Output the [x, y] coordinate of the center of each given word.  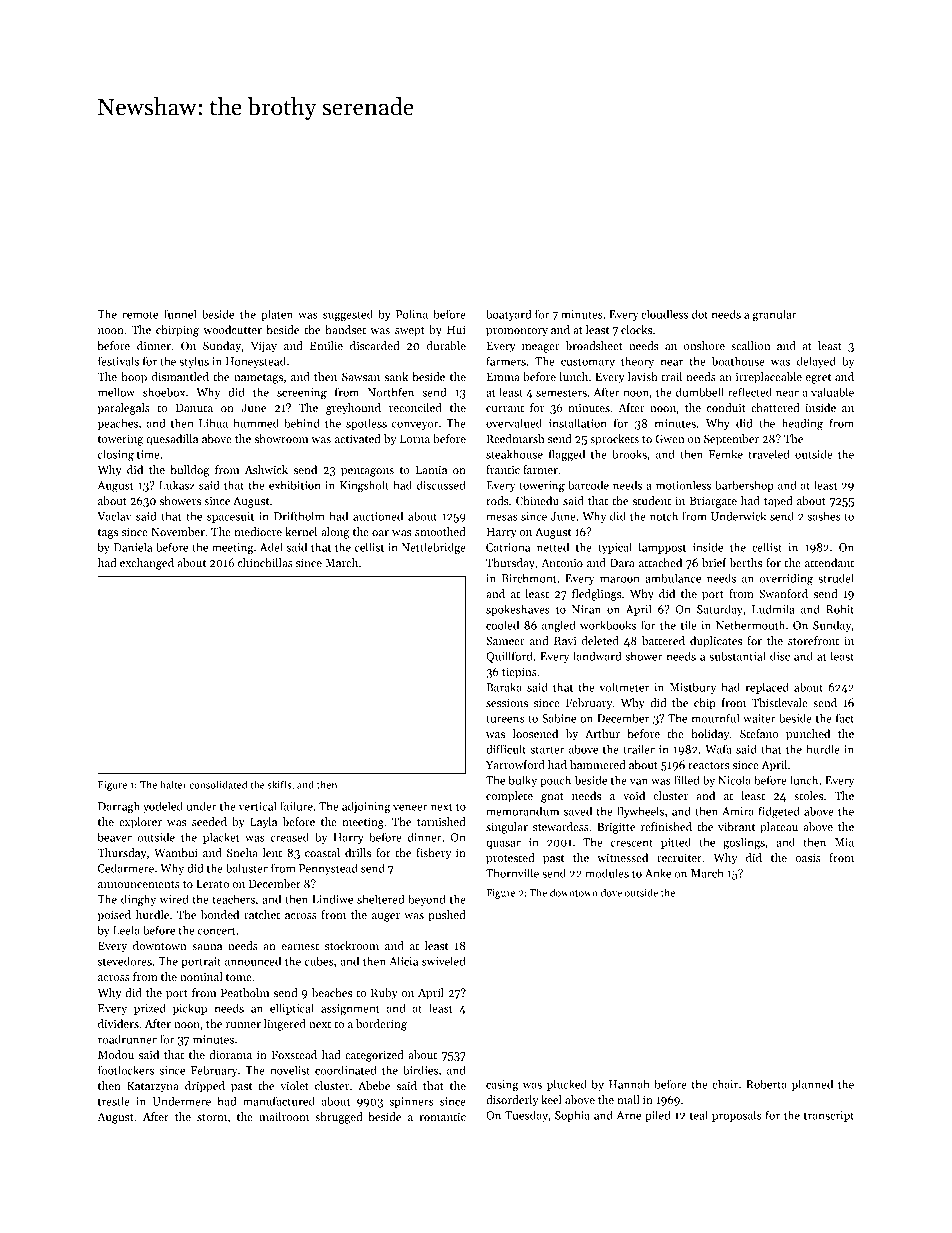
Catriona [508, 547]
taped [778, 502]
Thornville [512, 873]
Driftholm [299, 516]
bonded [220, 914]
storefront [813, 640]
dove [611, 892]
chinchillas [265, 562]
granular [775, 315]
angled [559, 626]
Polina [412, 314]
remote [140, 315]
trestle [114, 1101]
